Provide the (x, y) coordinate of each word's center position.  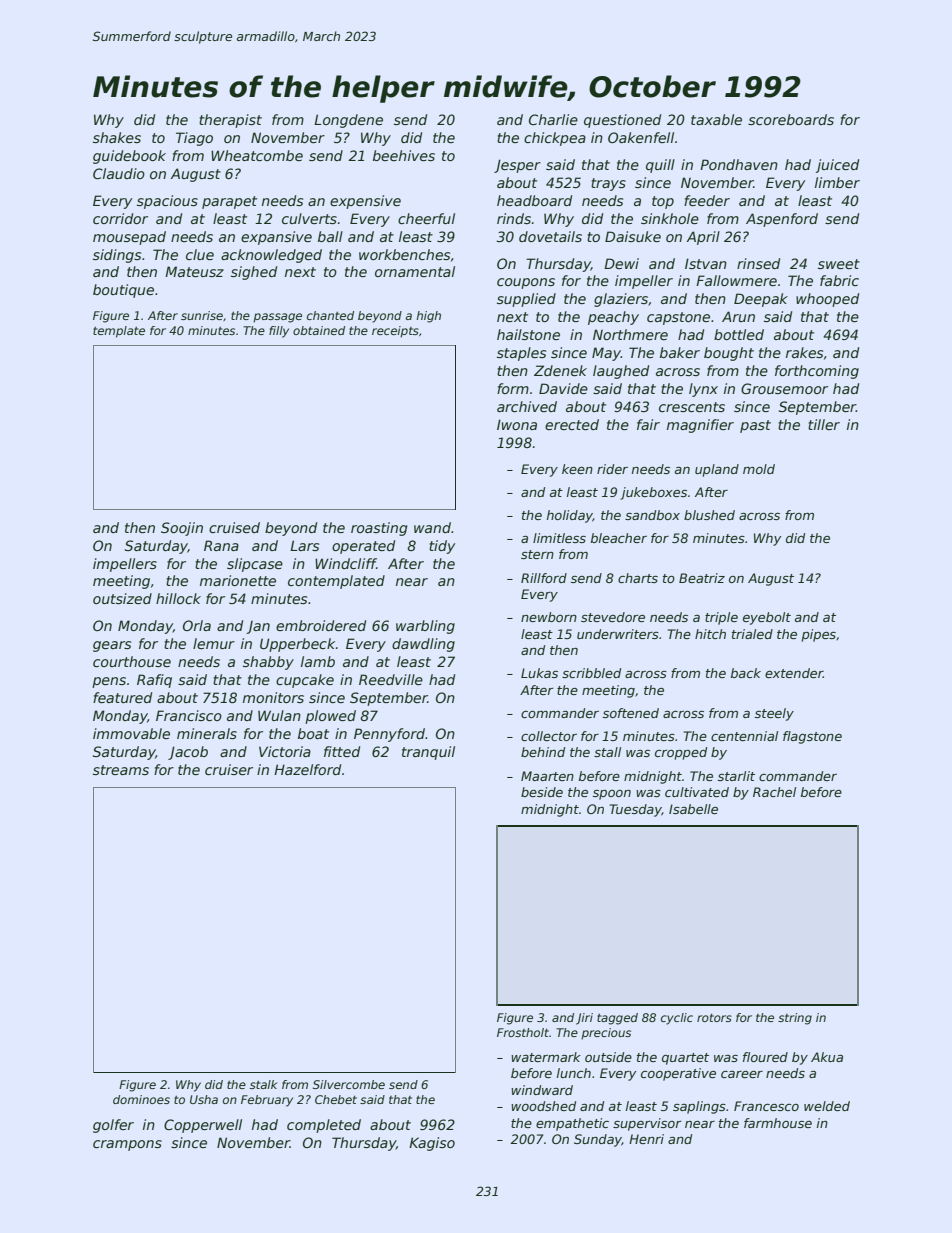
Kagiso (432, 1144)
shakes (117, 137)
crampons (127, 1145)
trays (608, 184)
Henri (646, 1139)
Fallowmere (736, 280)
